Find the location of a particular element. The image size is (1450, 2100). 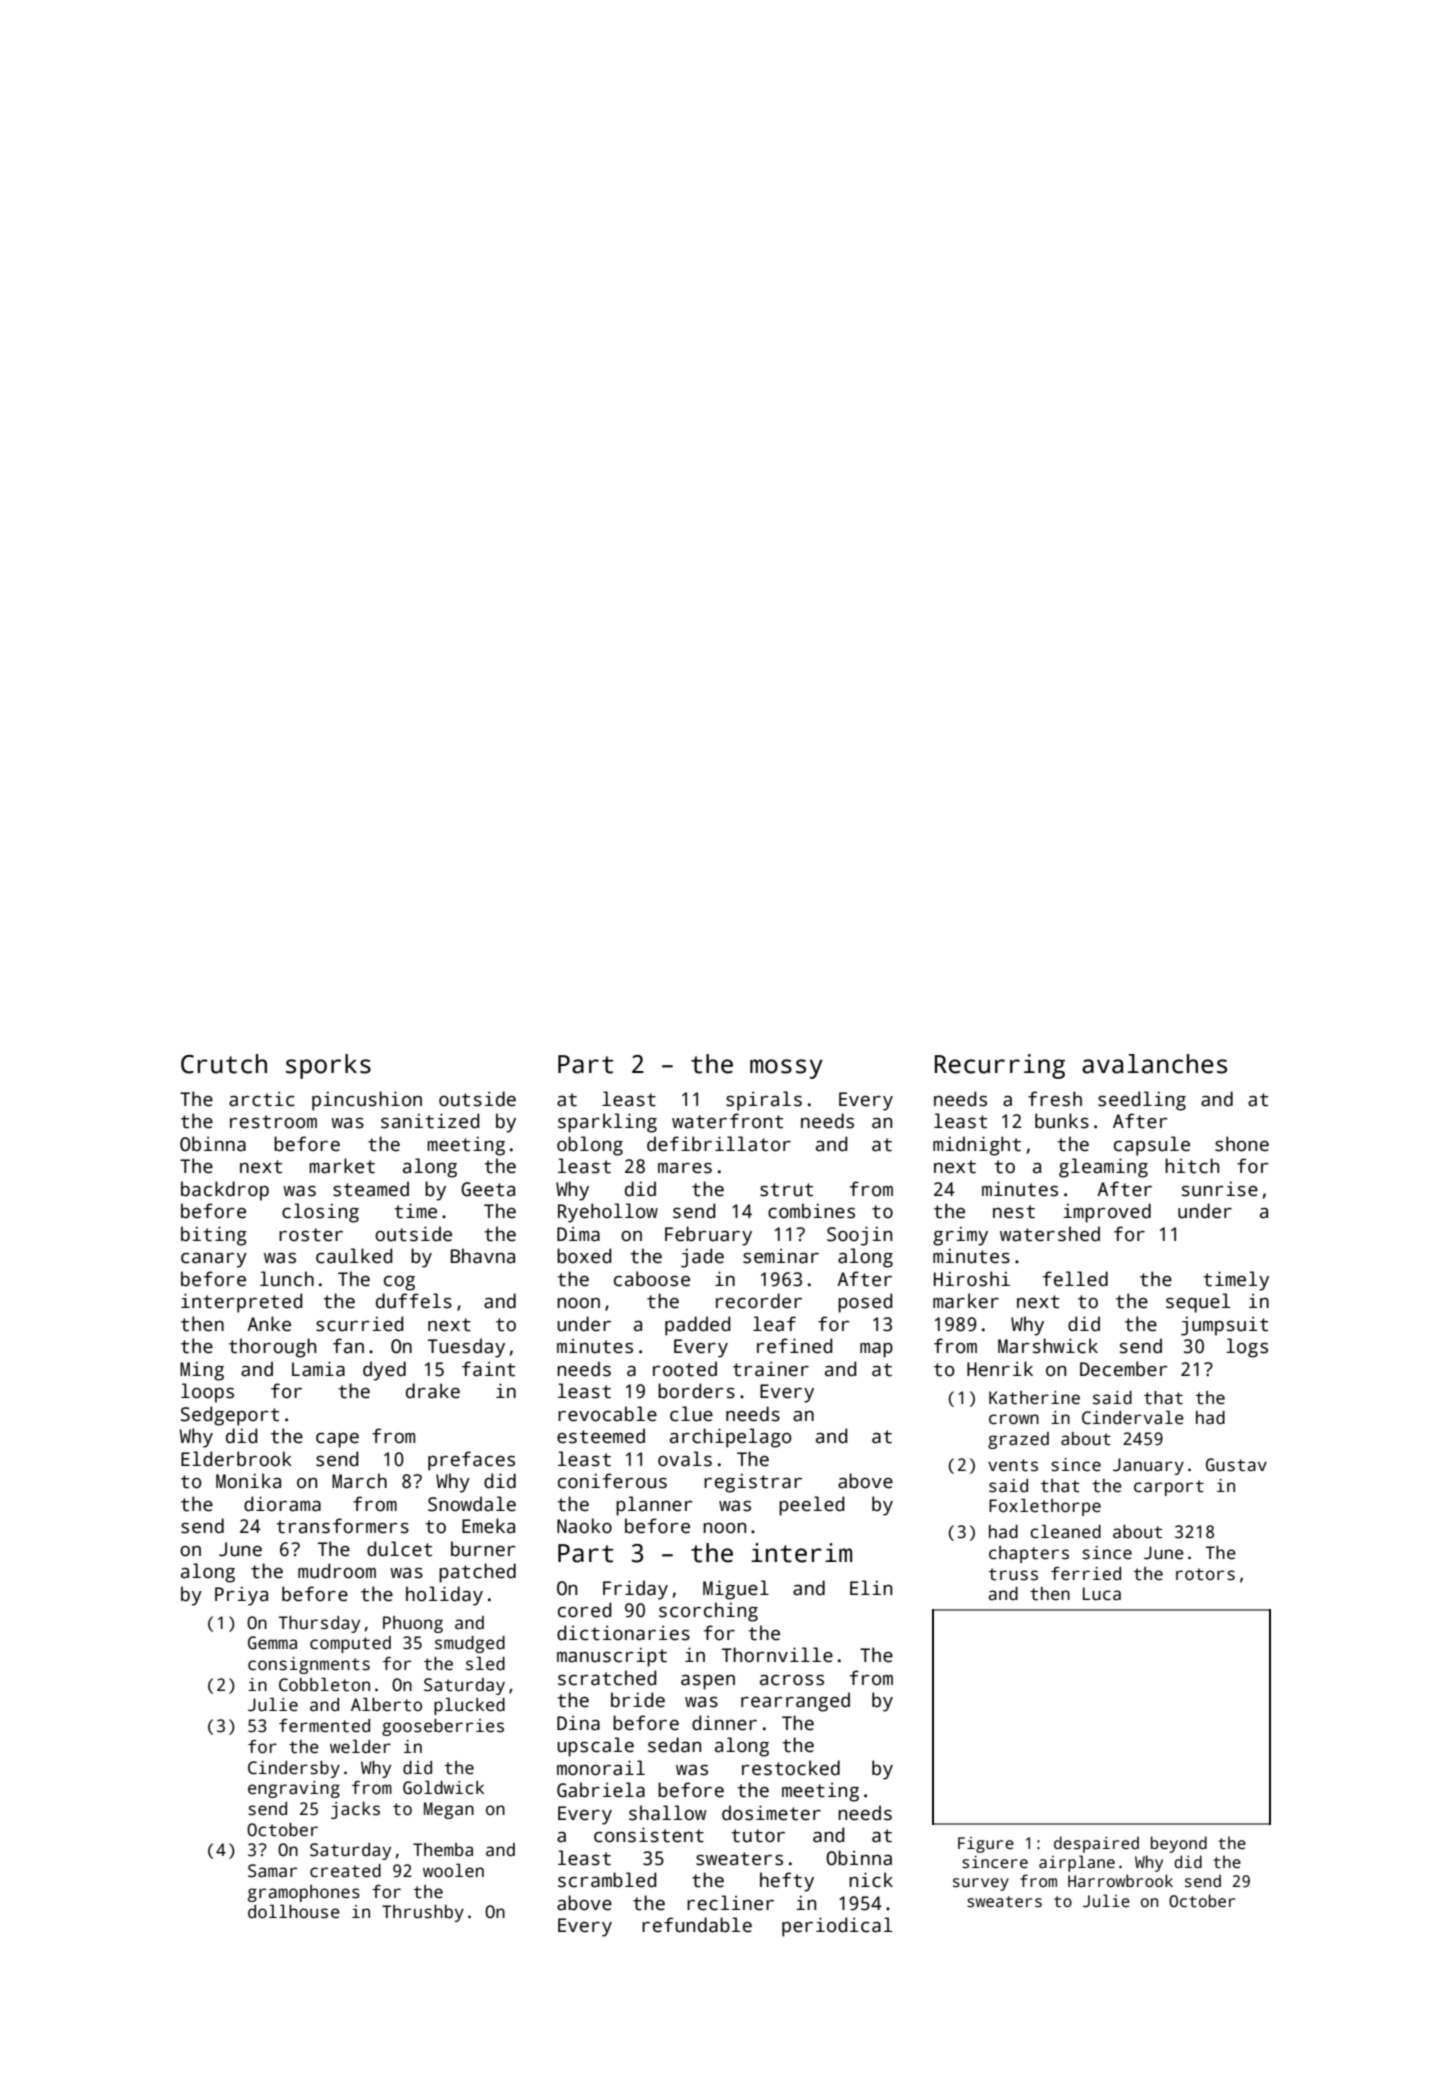

Elderbrook is located at coordinates (236, 1459).
